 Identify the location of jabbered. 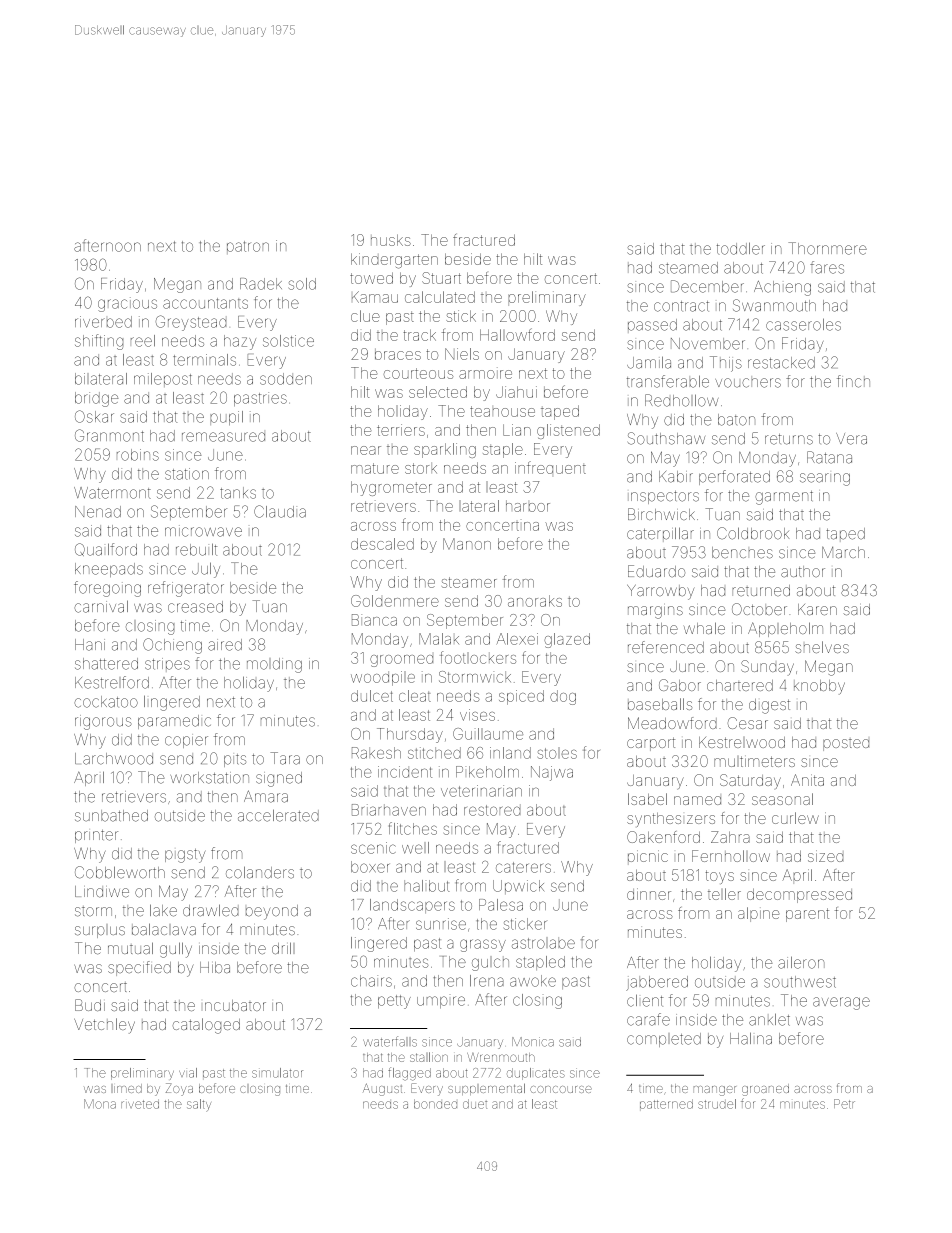
(657, 983).
